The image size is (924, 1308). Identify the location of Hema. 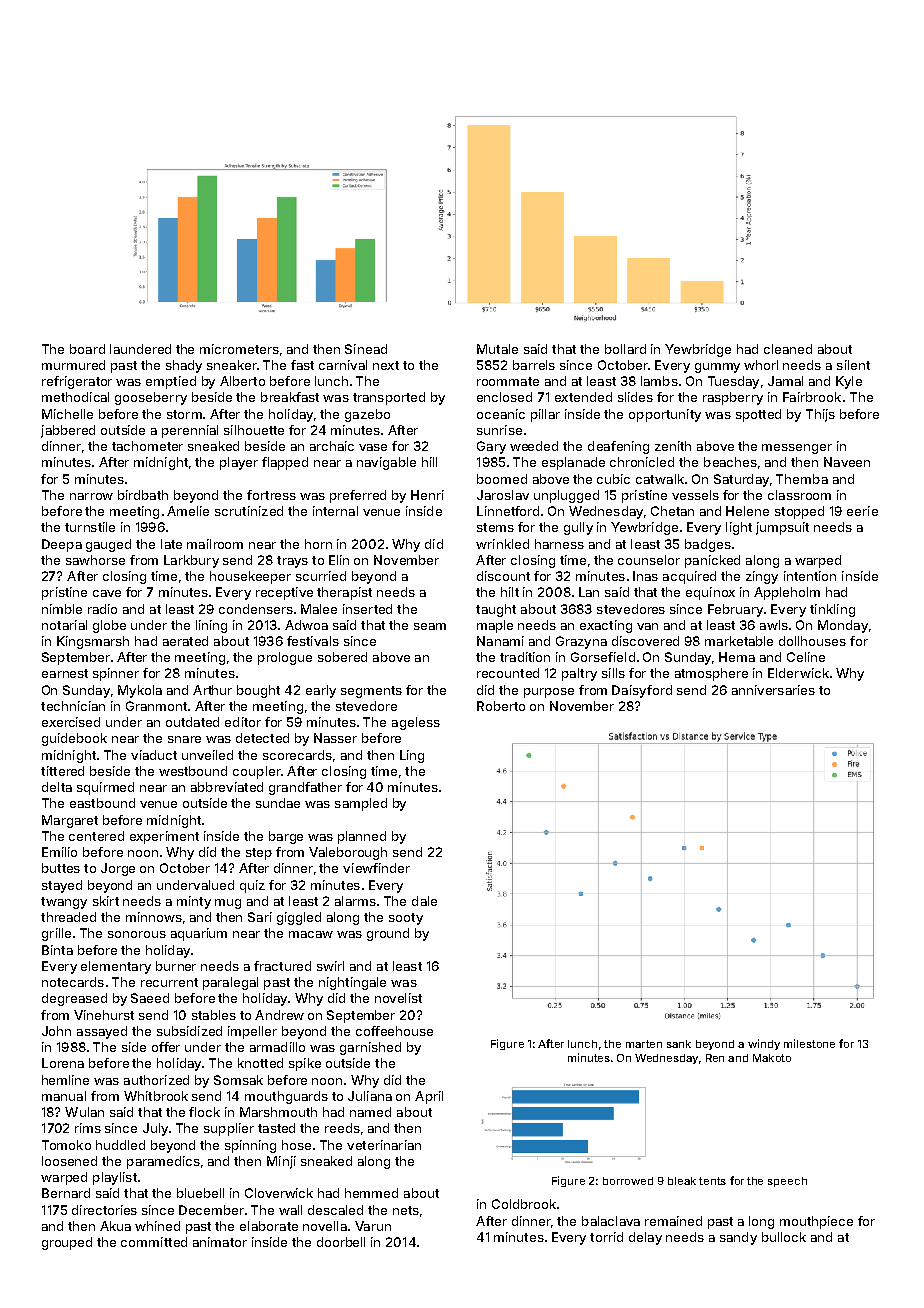
(737, 657).
